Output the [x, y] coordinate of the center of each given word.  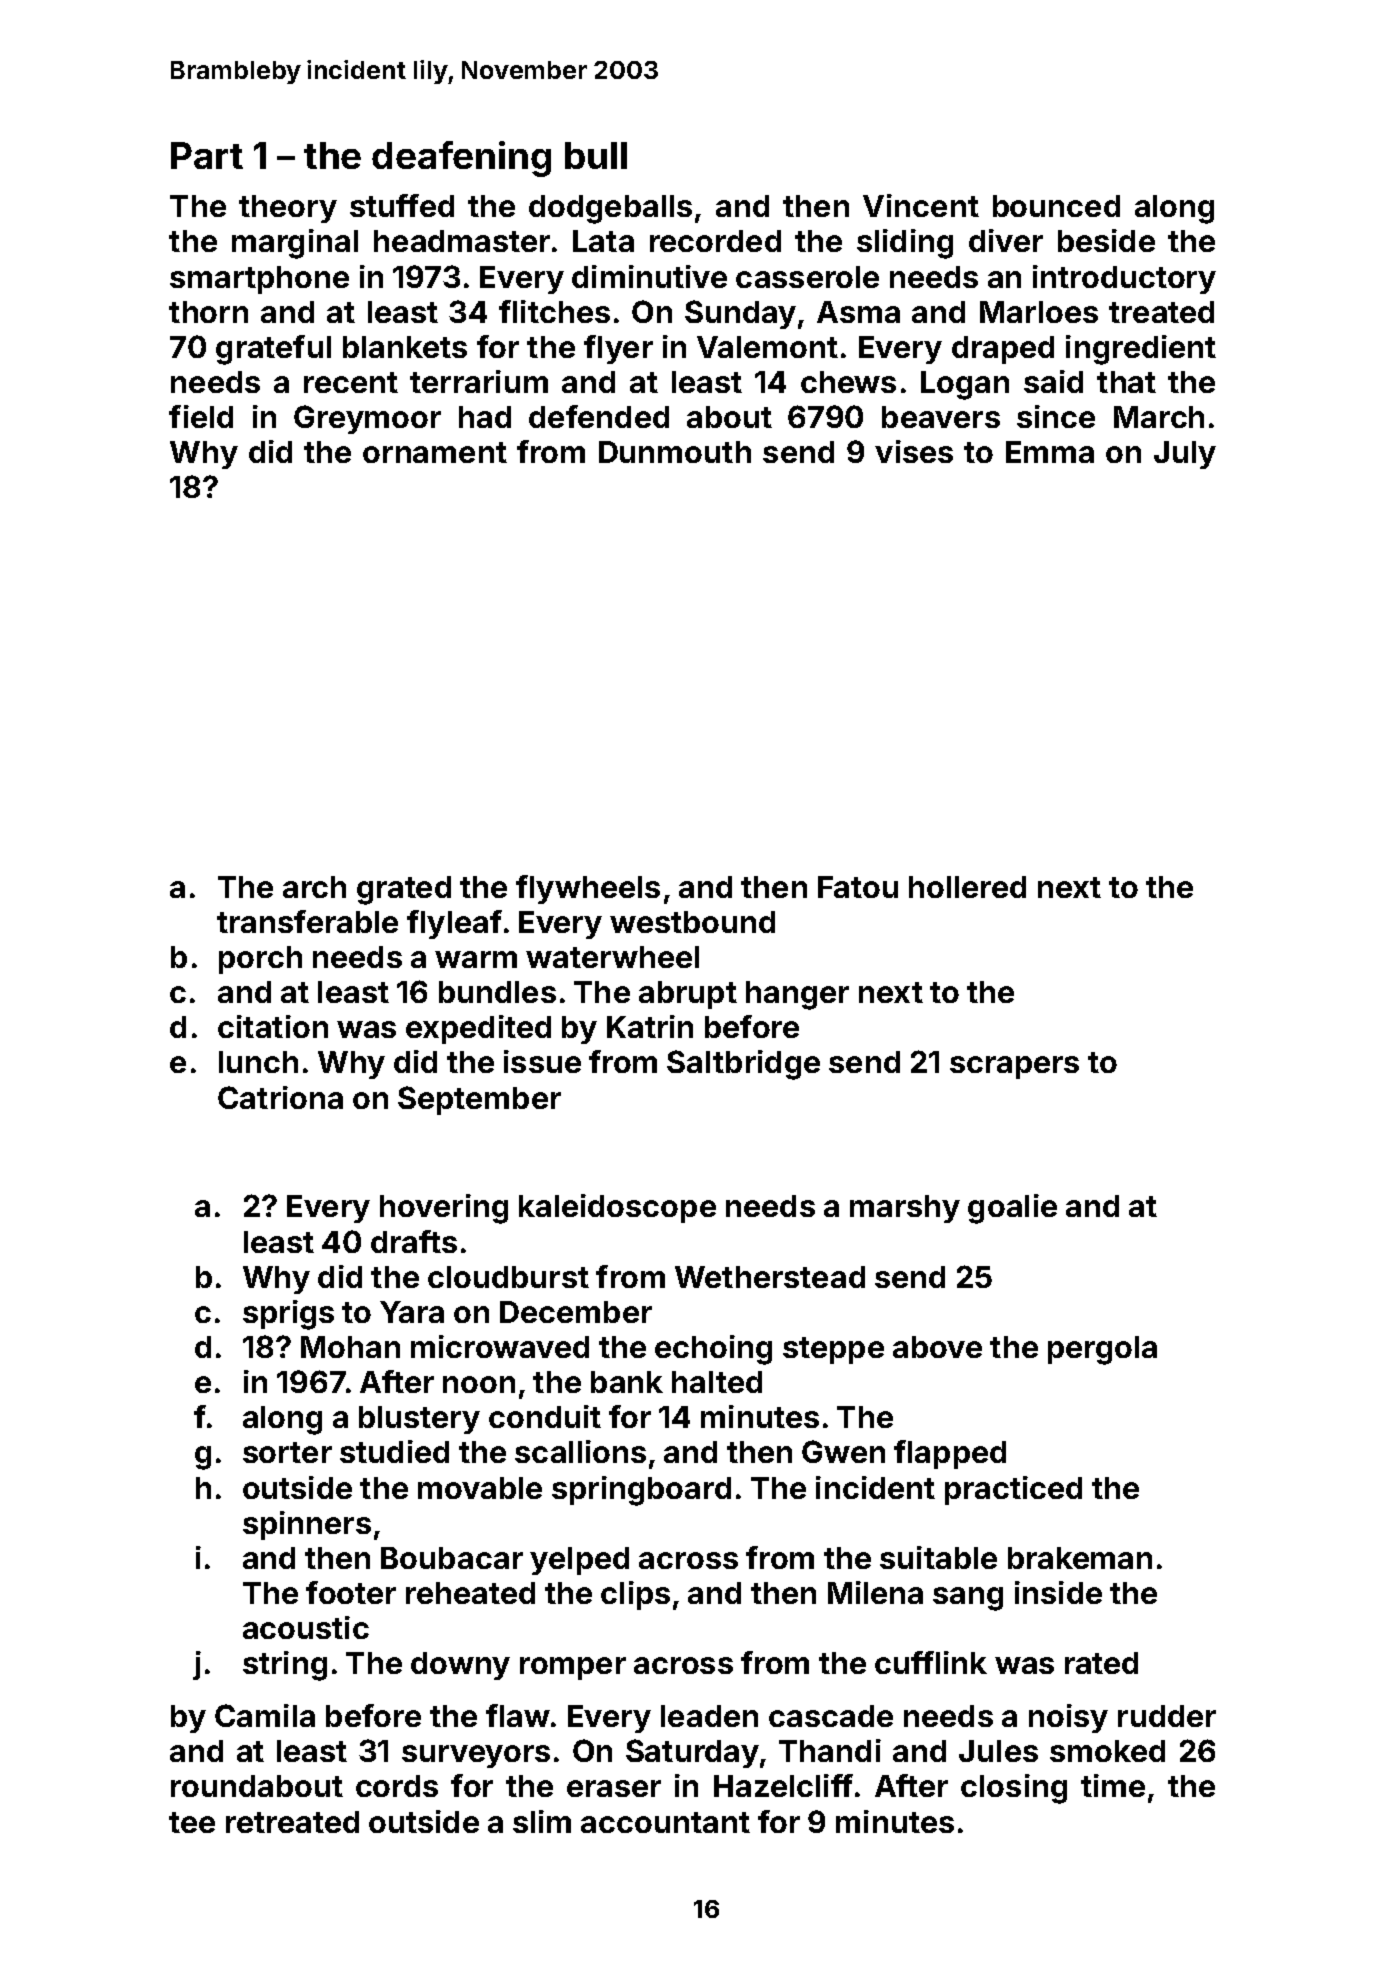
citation [273, 1026]
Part [207, 155]
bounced [1056, 206]
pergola [1102, 1350]
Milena [875, 1592]
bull [596, 155]
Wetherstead [770, 1277]
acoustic [306, 1627]
